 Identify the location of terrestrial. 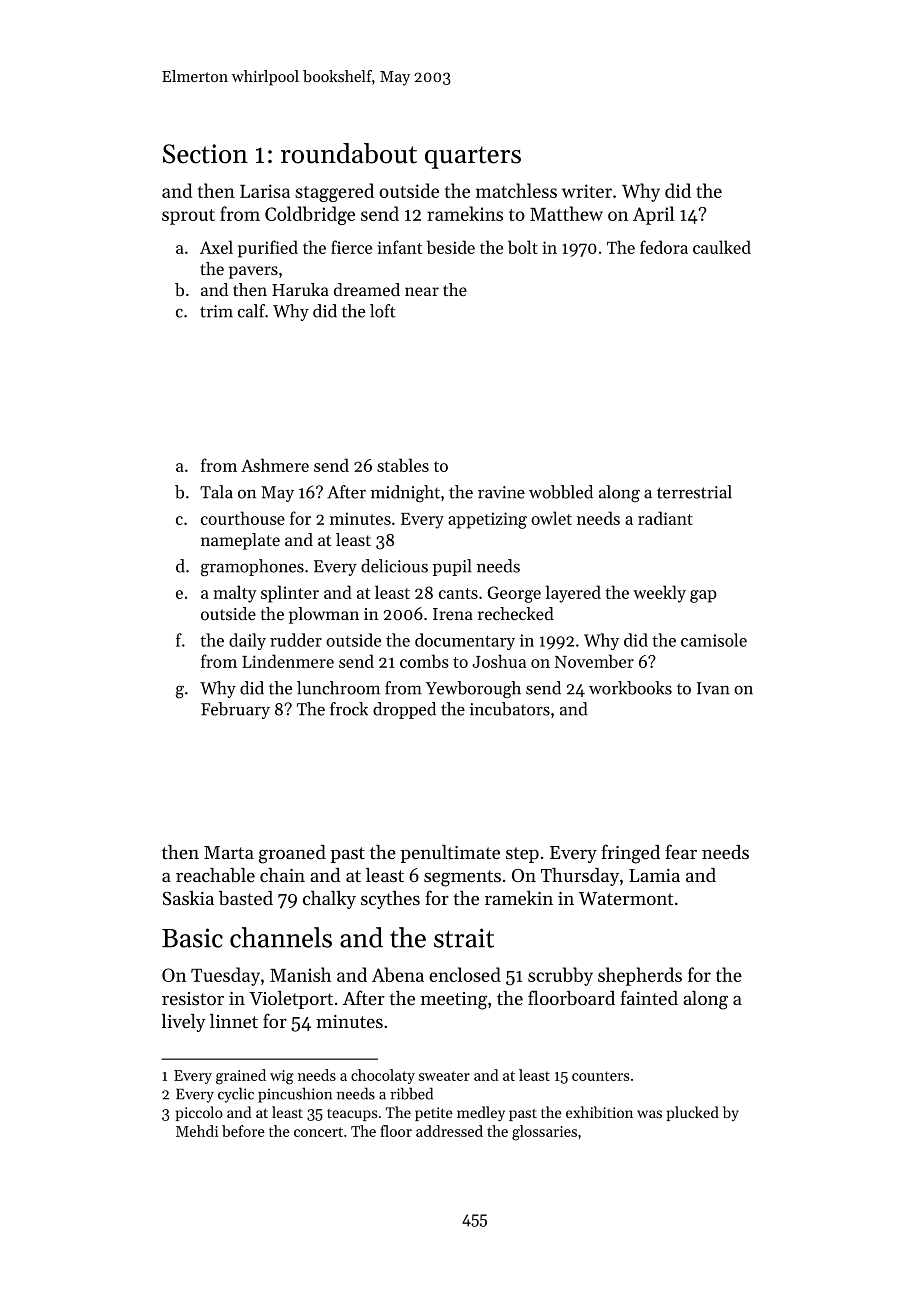
(694, 492).
